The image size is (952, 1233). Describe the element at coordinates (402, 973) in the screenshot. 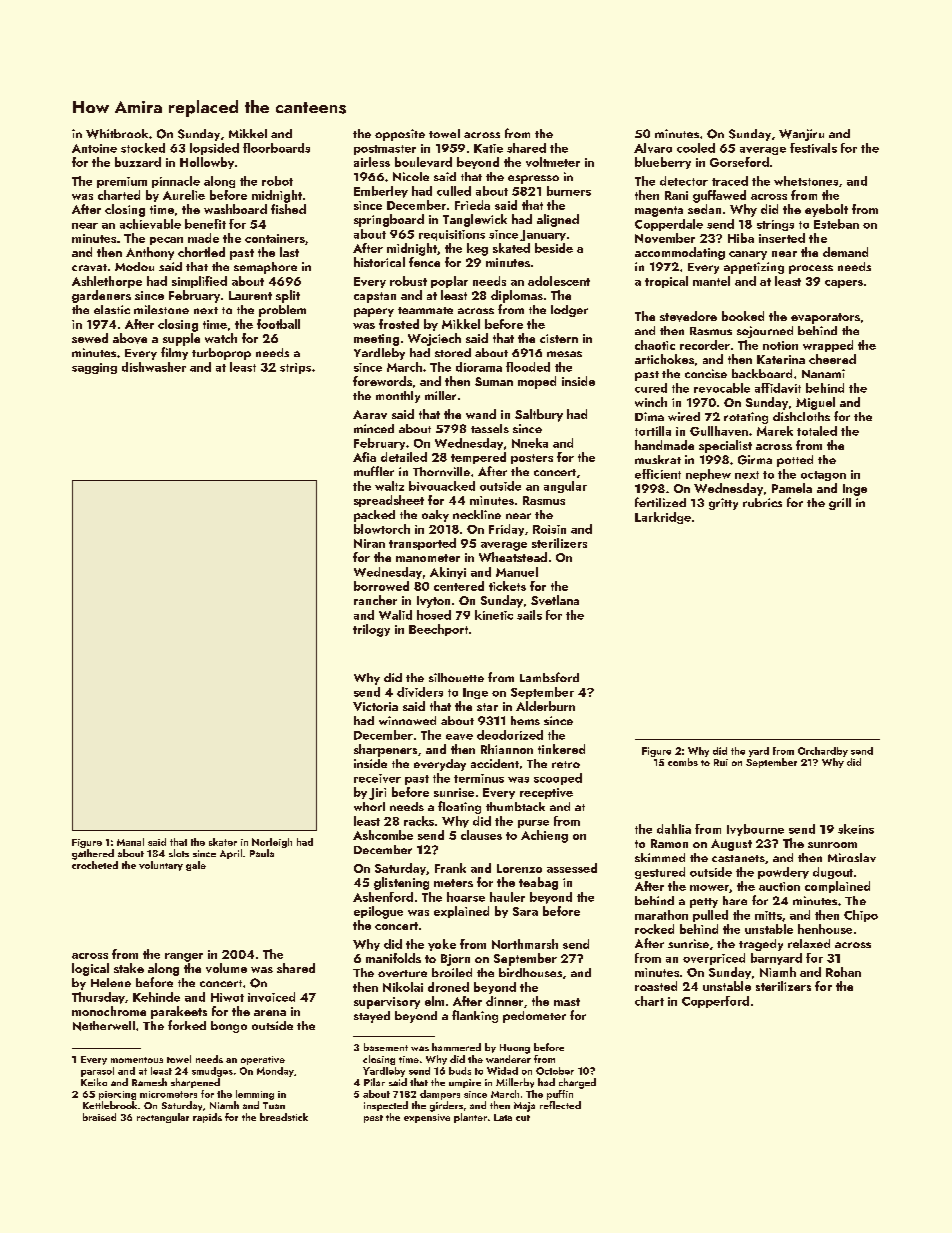

I see `overture` at that location.
